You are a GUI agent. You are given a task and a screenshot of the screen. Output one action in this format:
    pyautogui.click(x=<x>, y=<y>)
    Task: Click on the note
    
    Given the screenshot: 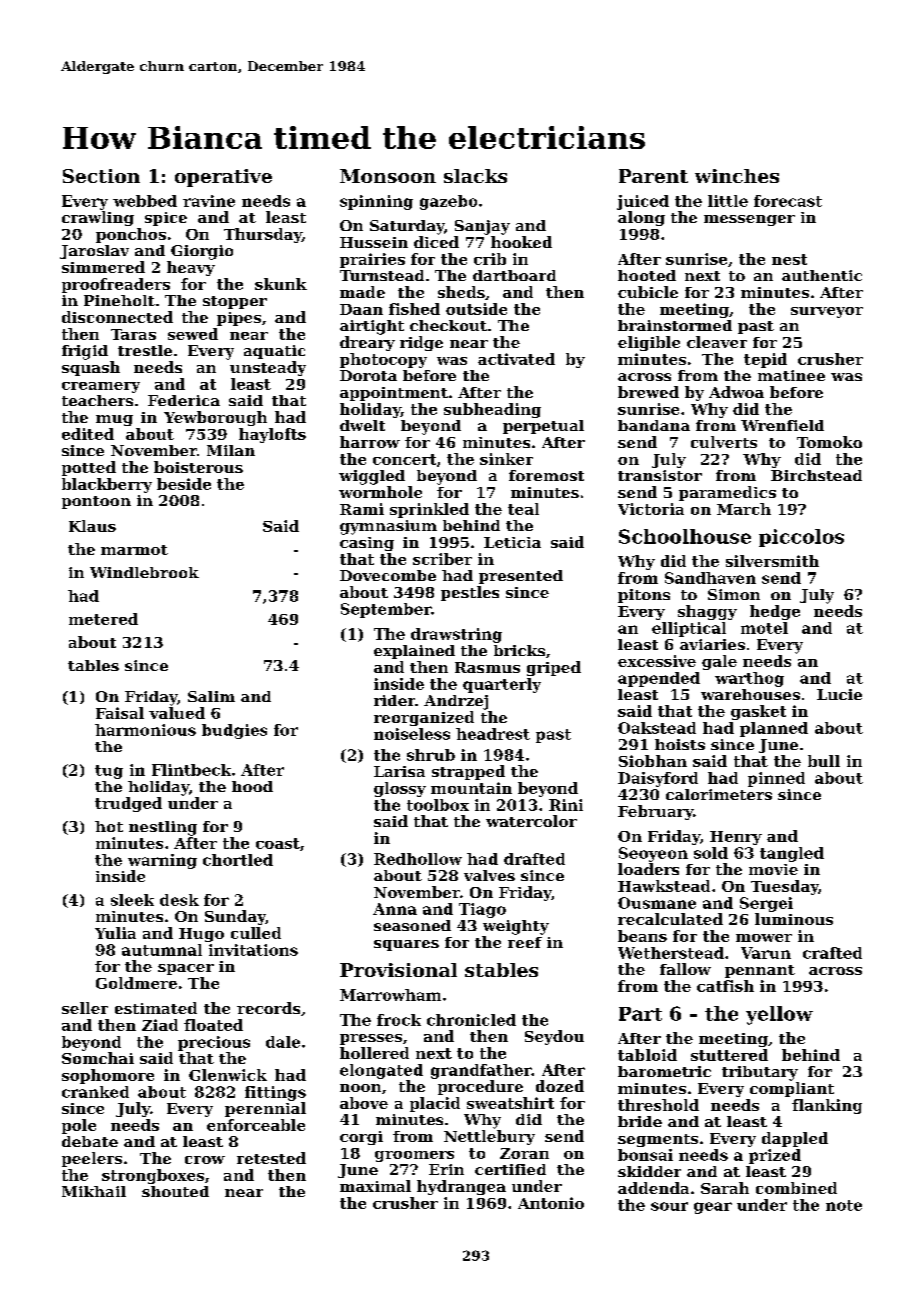 What is the action you would take?
    pyautogui.click(x=844, y=1205)
